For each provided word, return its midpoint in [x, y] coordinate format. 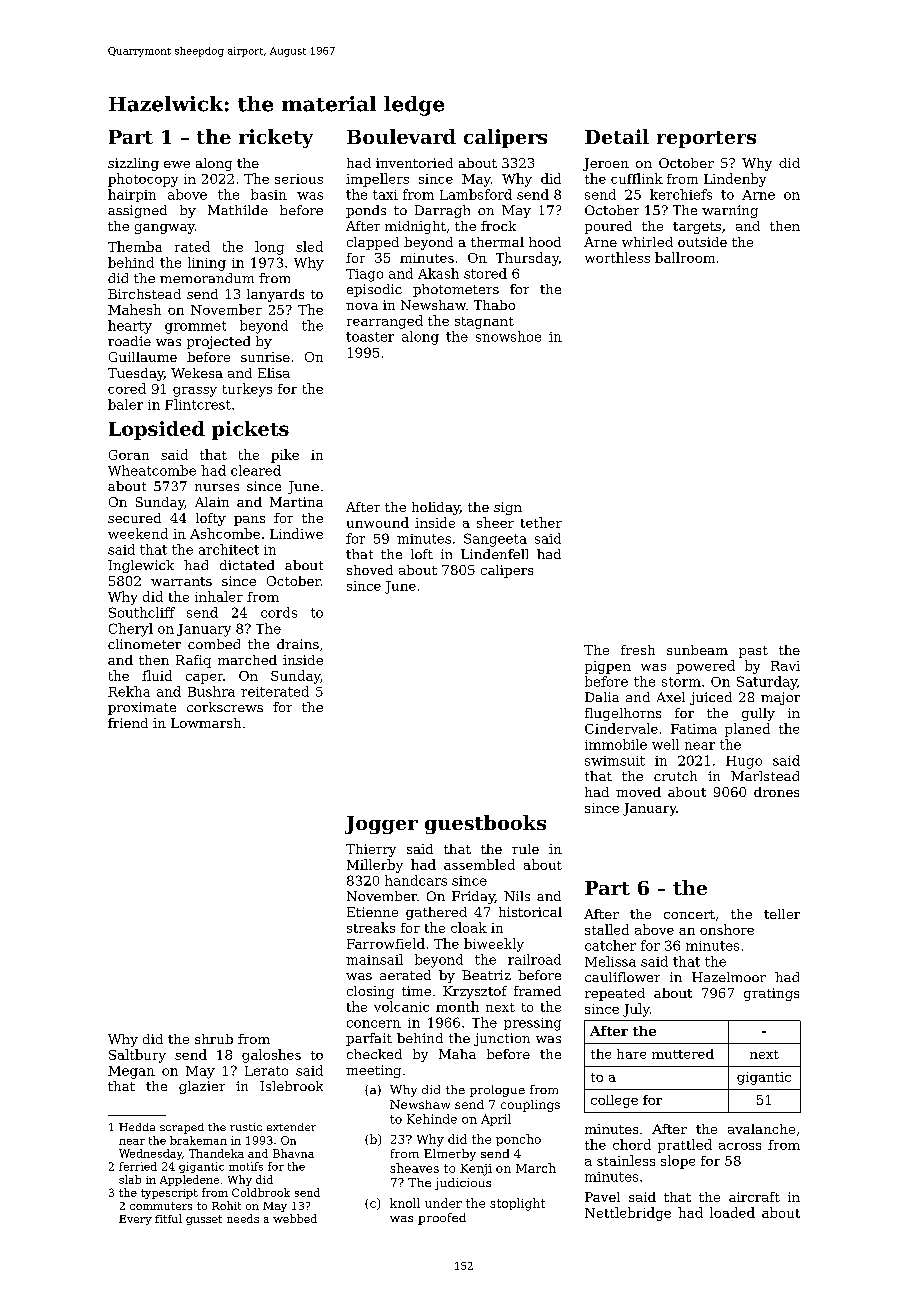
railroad [534, 959]
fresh [638, 650]
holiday [436, 508]
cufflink [637, 178]
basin [269, 194]
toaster [370, 337]
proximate [142, 708]
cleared [256, 470]
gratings [771, 994]
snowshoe [508, 336]
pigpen [608, 667]
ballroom [685, 257]
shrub [214, 1039]
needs [243, 1218]
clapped [373, 243]
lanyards [275, 295]
